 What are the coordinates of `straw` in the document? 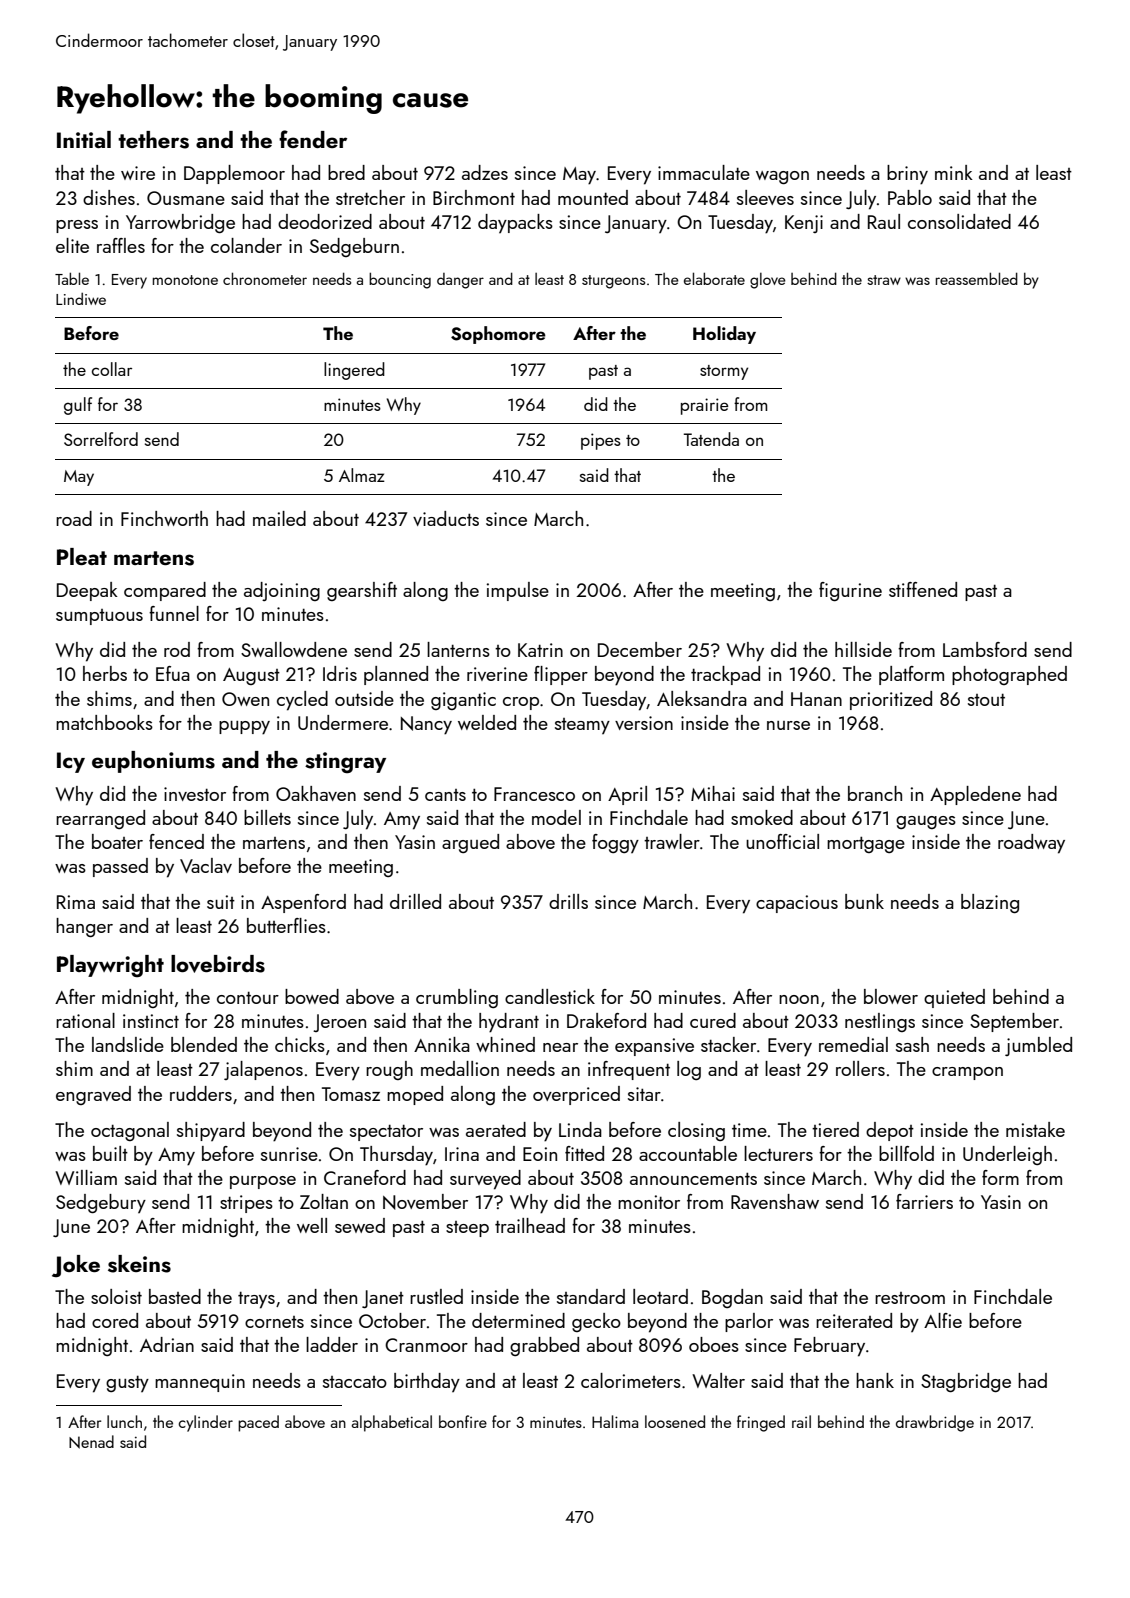 It's located at (884, 280).
